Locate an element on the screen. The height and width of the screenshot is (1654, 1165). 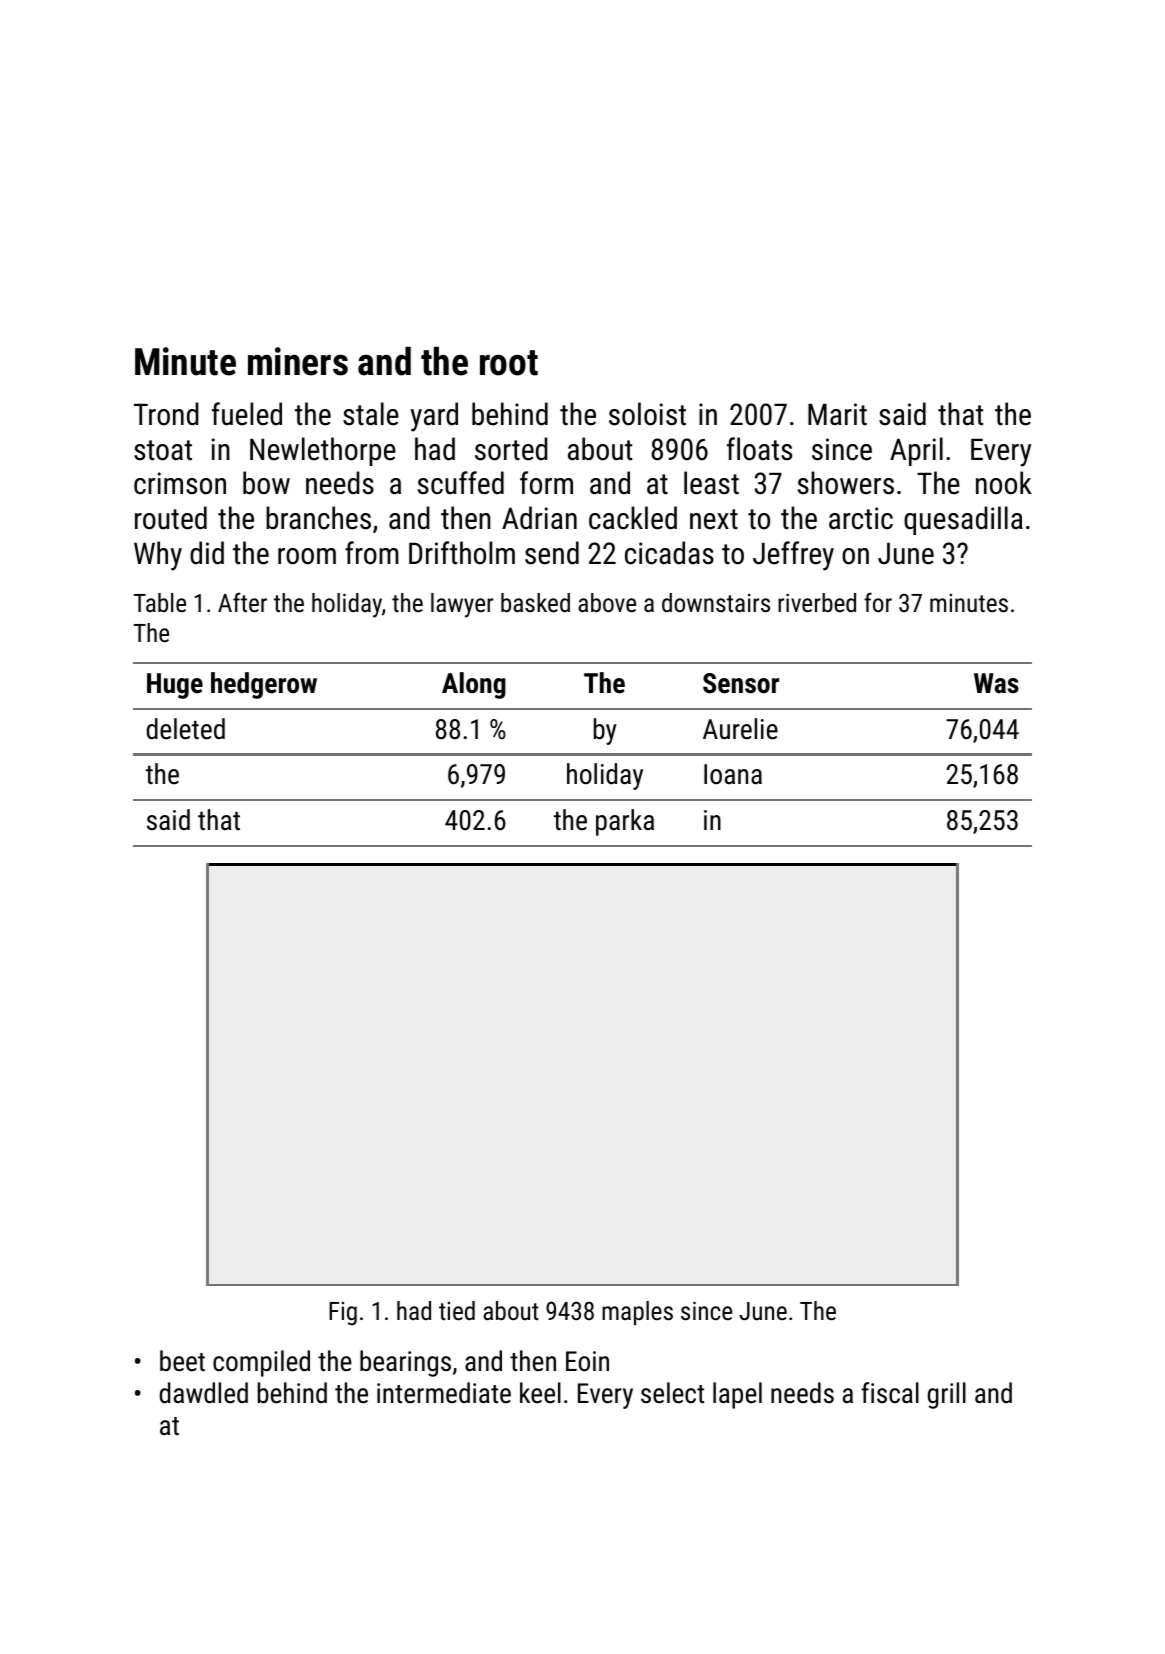
Newlethorpe is located at coordinates (323, 451).
